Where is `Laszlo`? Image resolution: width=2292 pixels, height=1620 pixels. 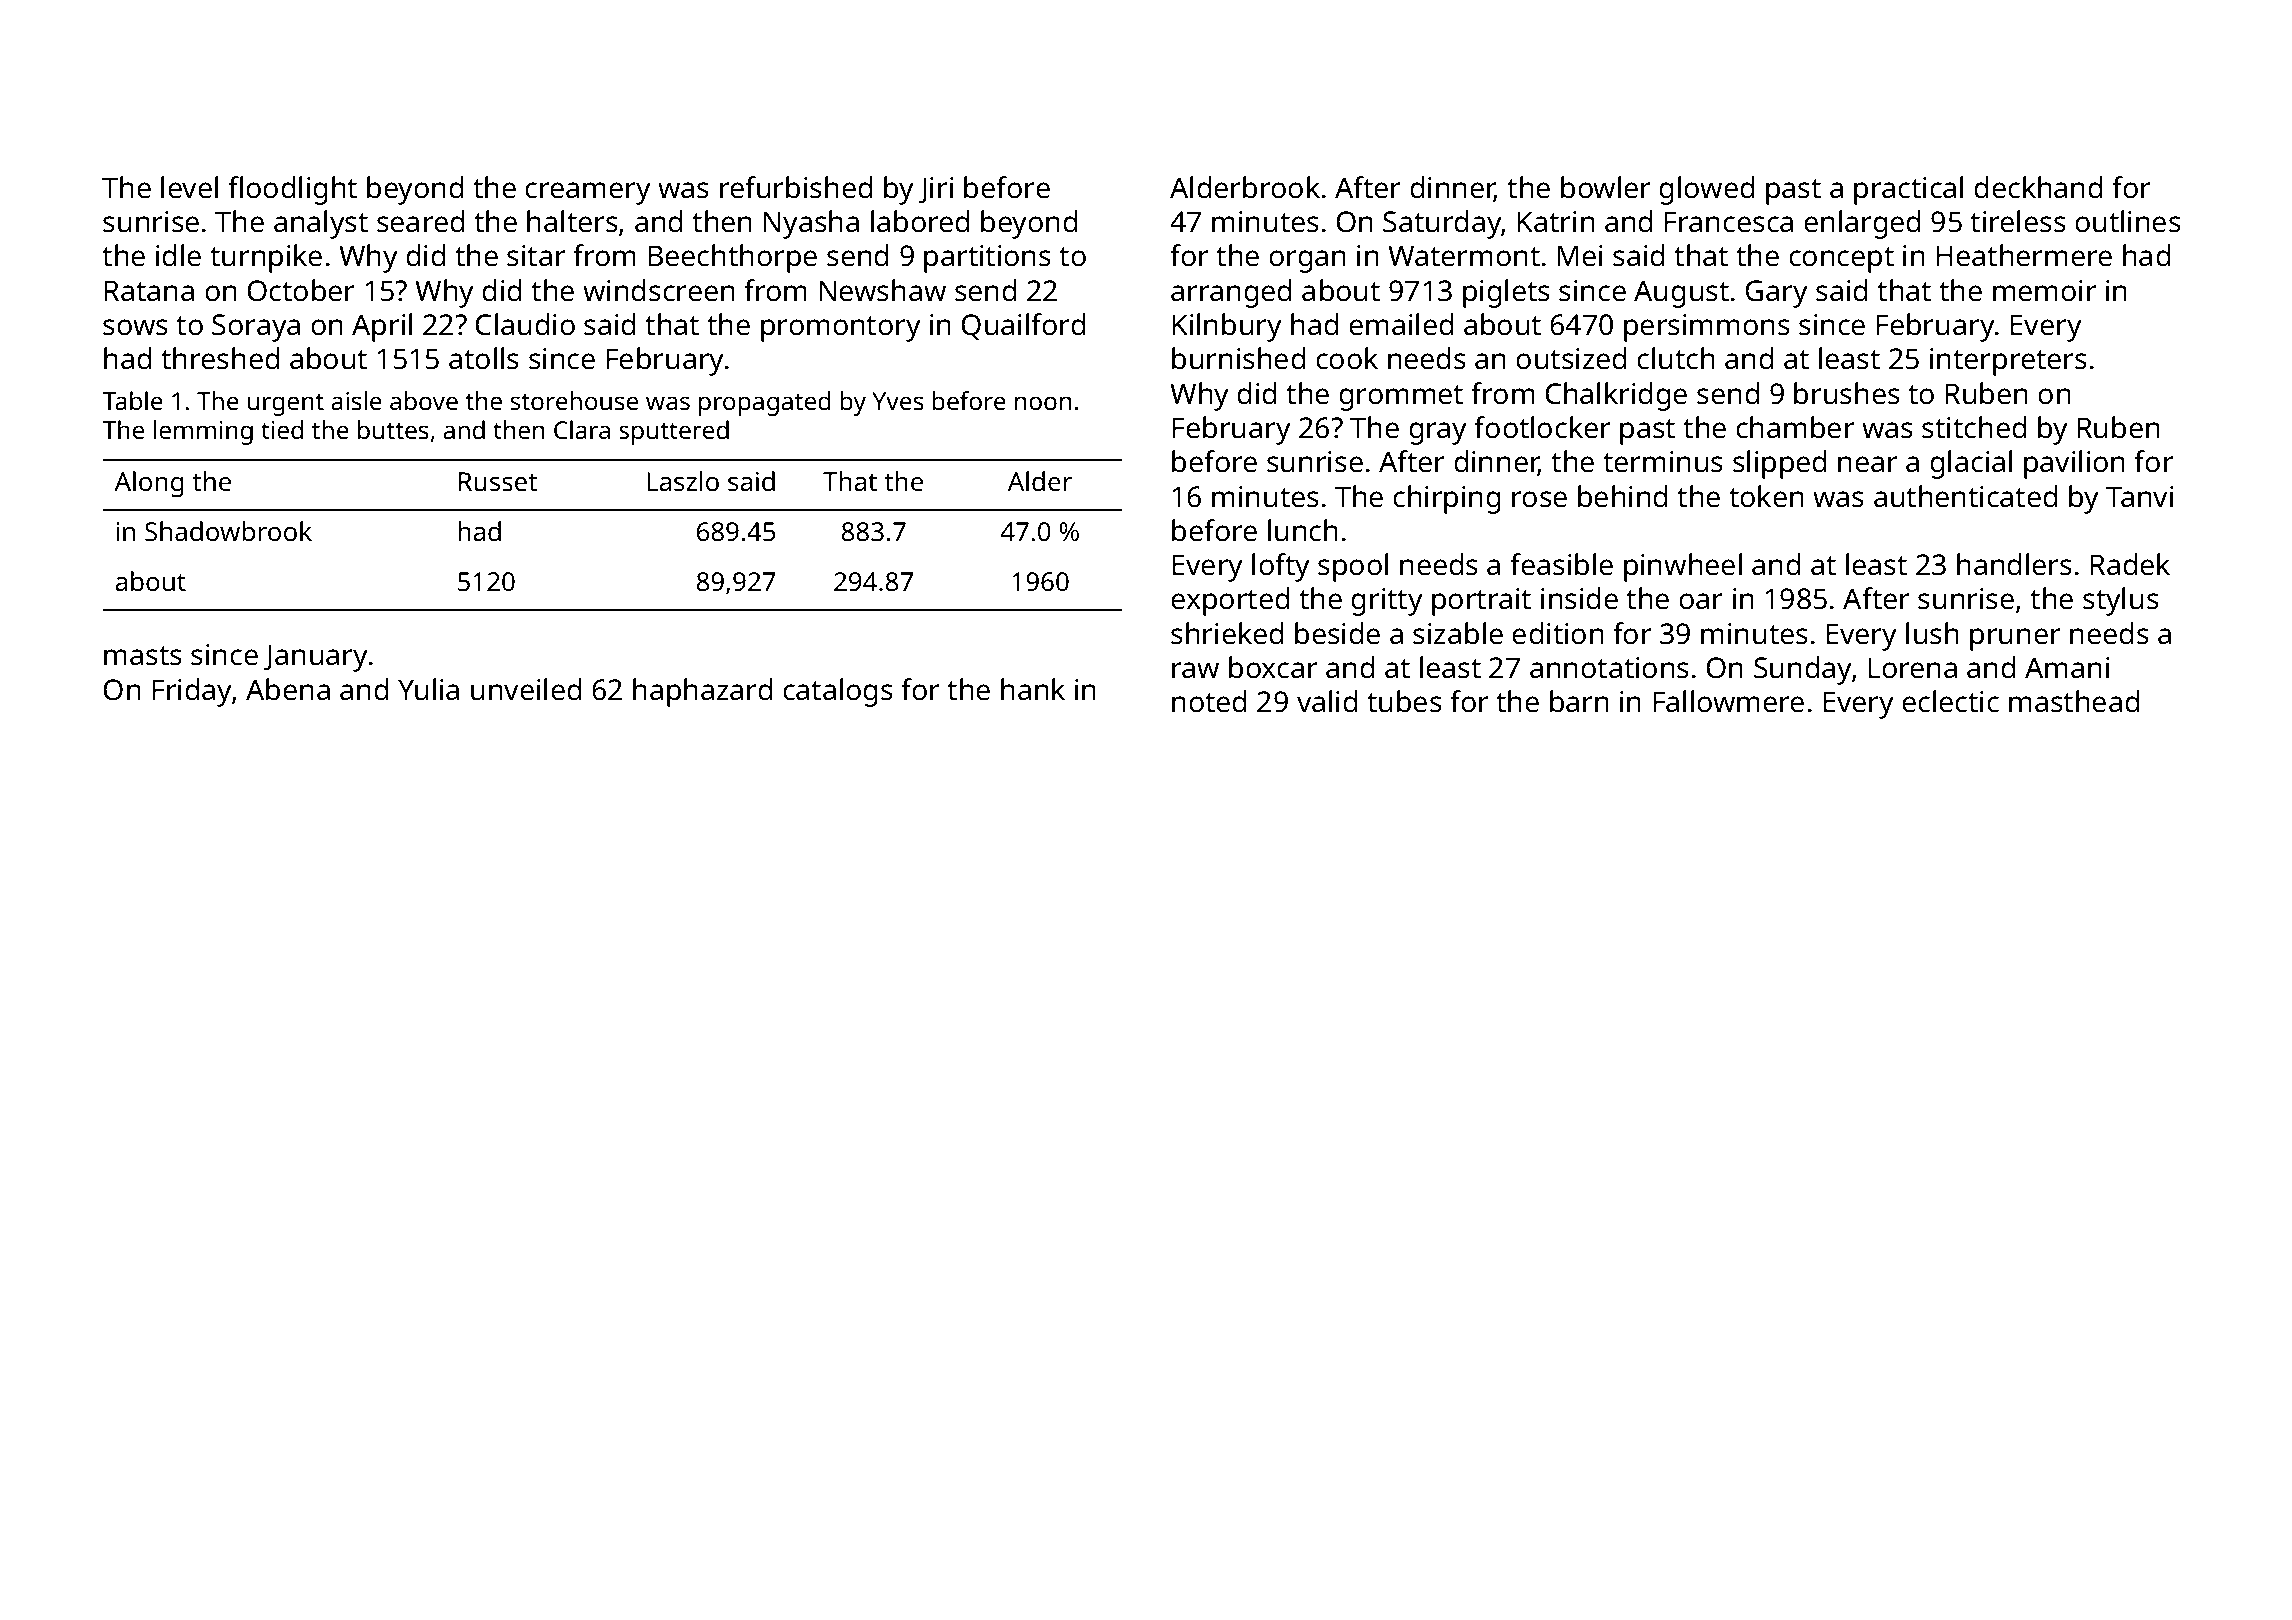 Laszlo is located at coordinates (683, 481).
